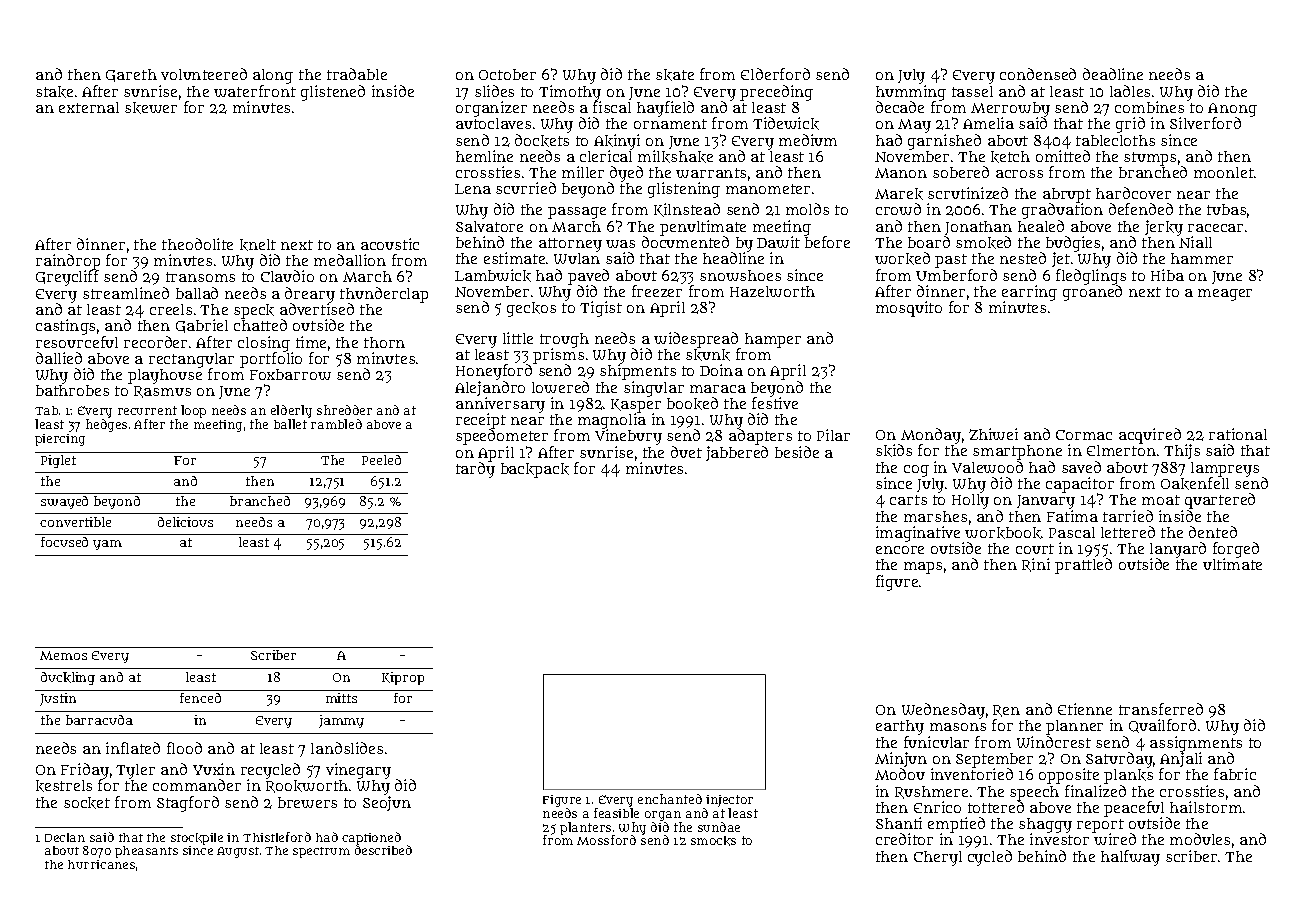 The width and height of the document is (1308, 924). Describe the element at coordinates (151, 108) in the document. I see `skewer` at that location.
